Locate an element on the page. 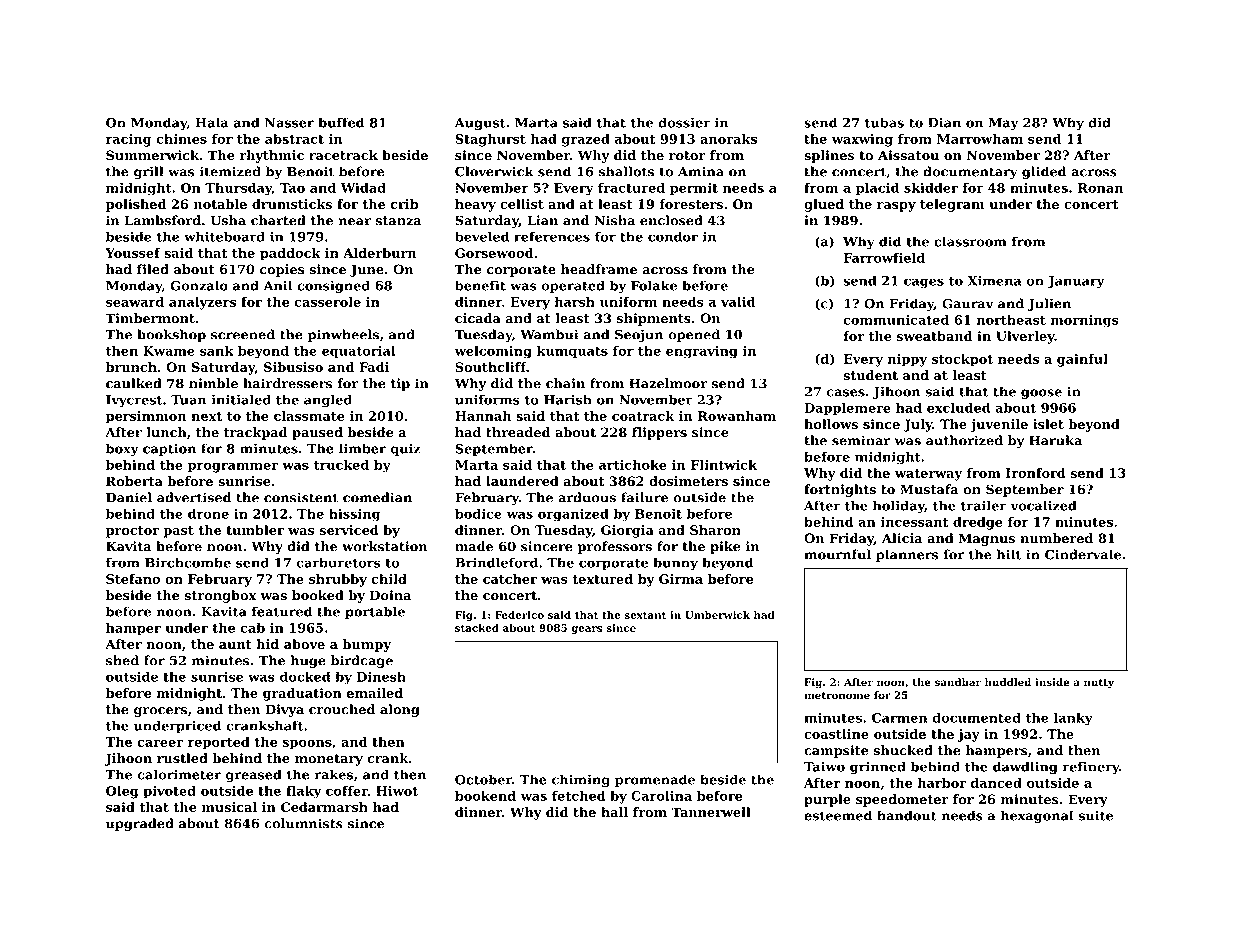 Image resolution: width=1233 pixels, height=952 pixels. columnists is located at coordinates (304, 823).
